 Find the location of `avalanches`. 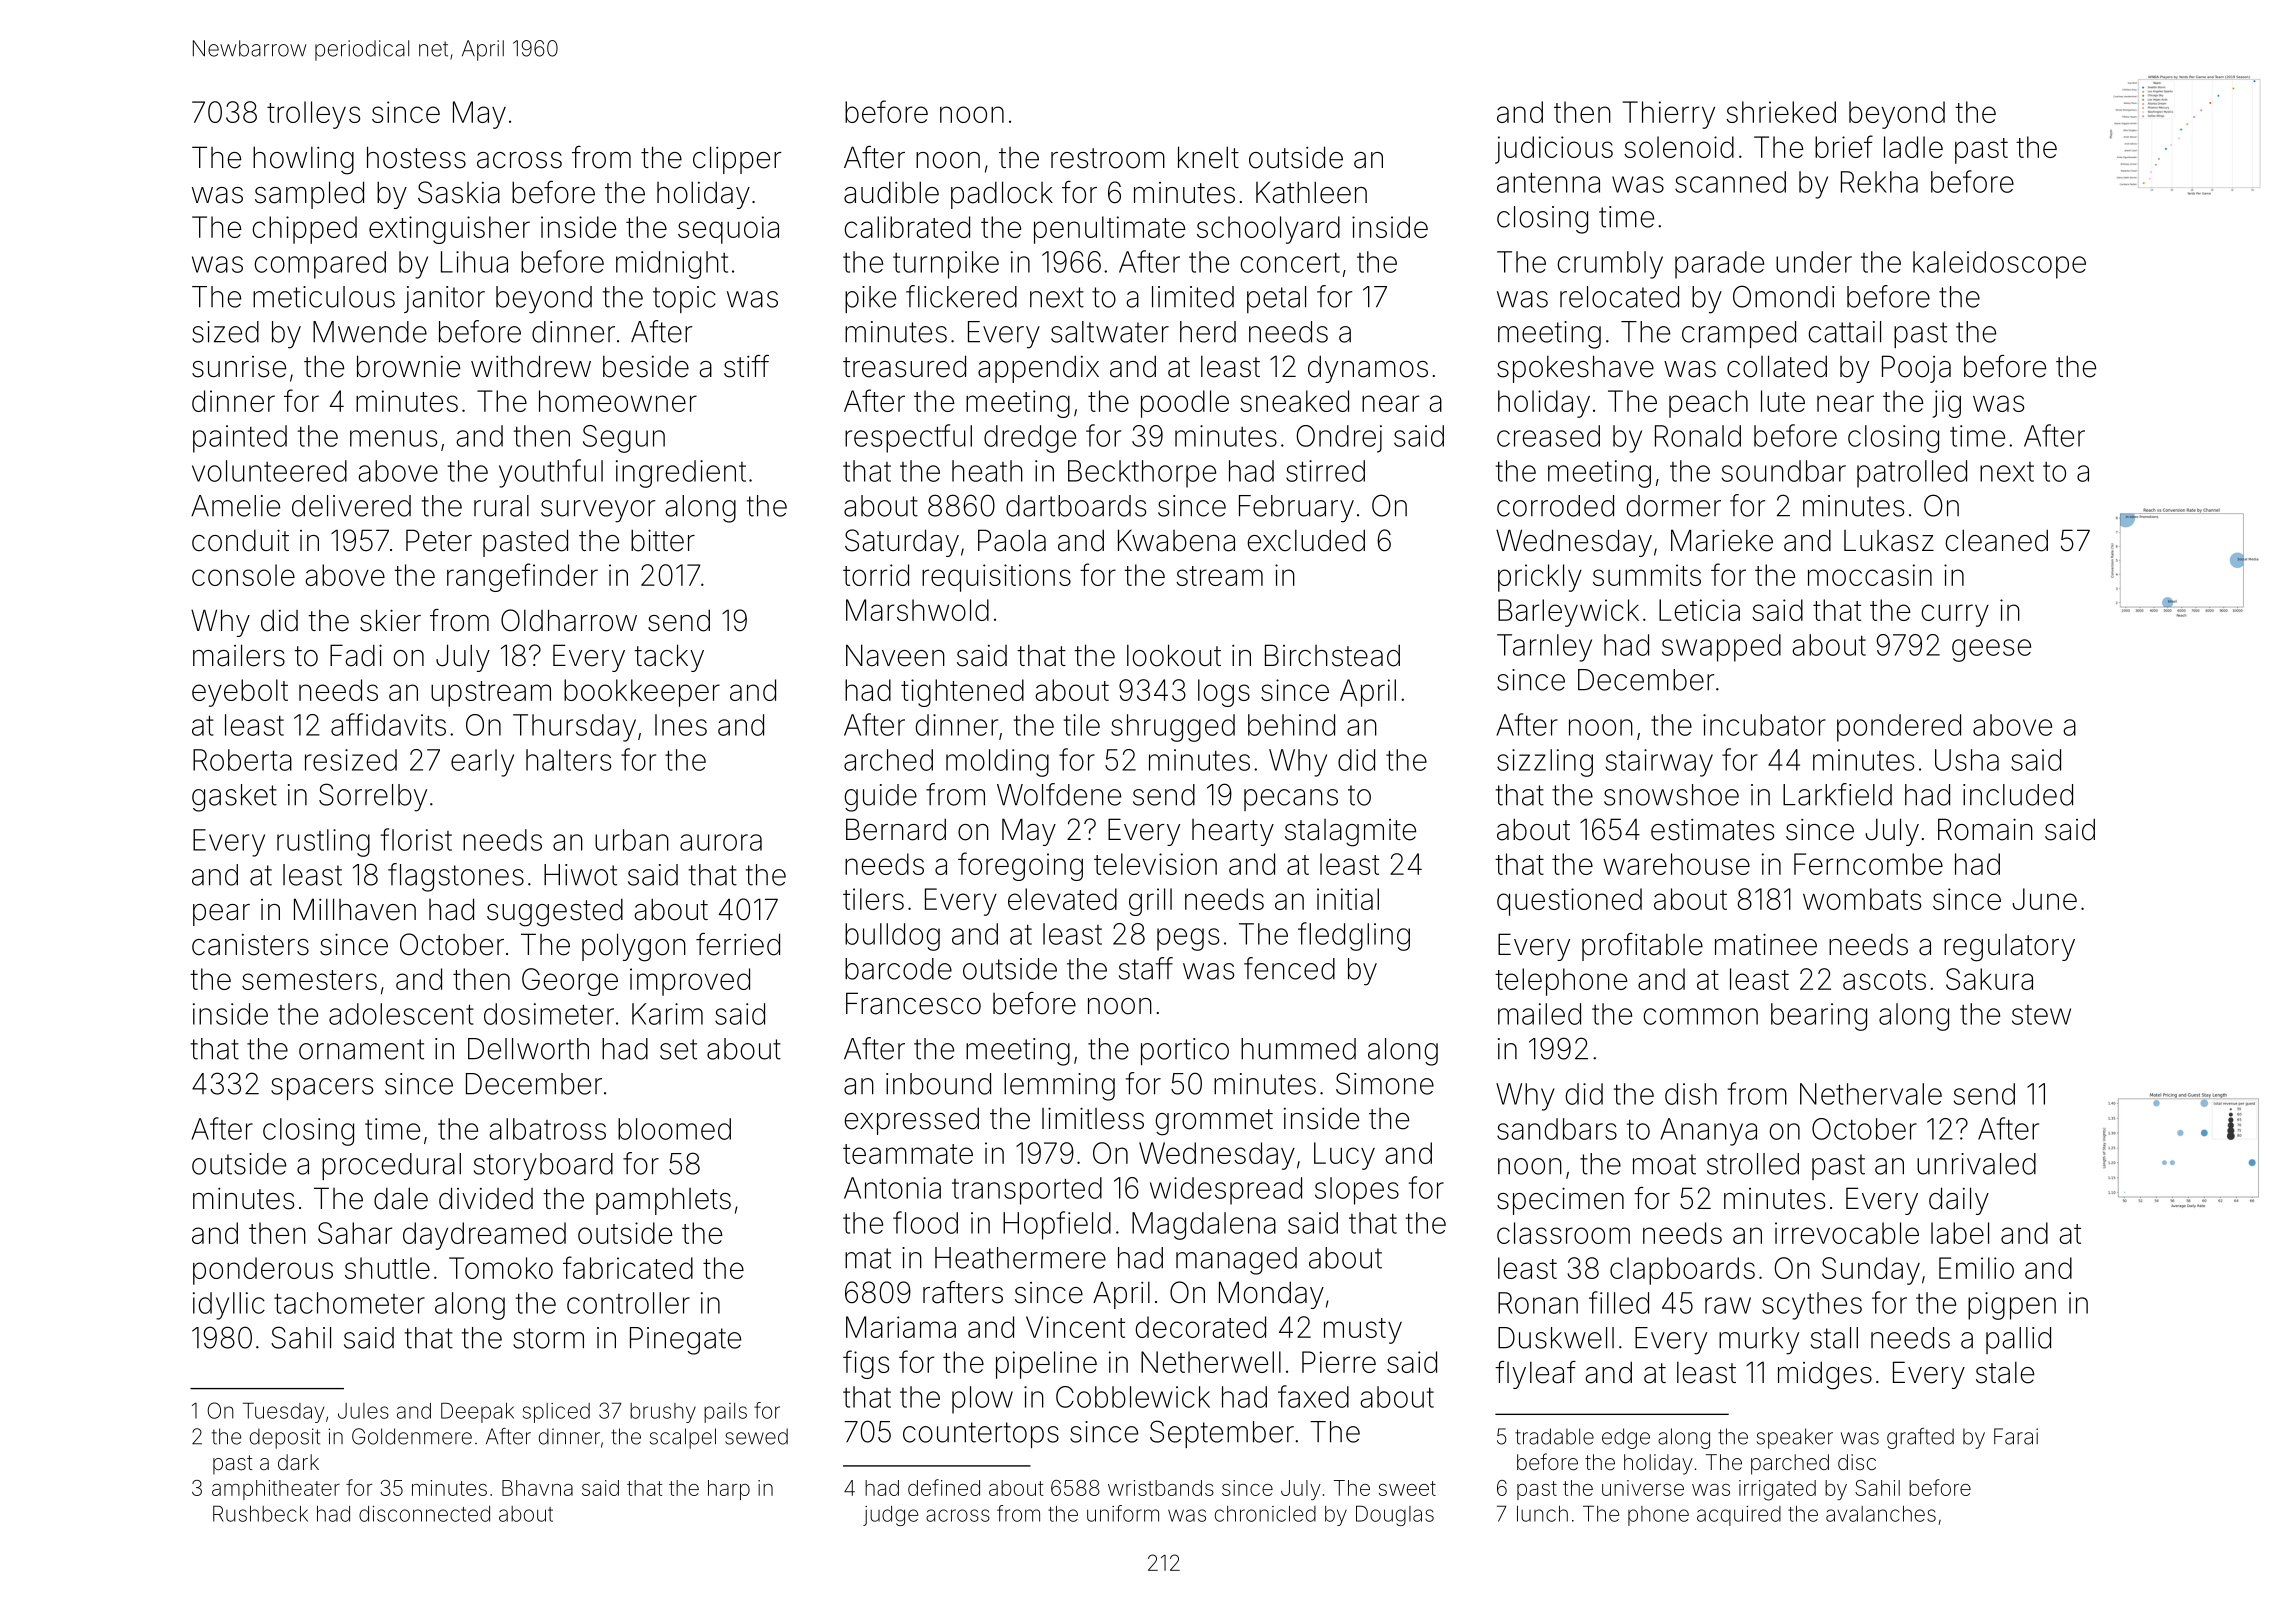

avalanches is located at coordinates (1881, 1514).
